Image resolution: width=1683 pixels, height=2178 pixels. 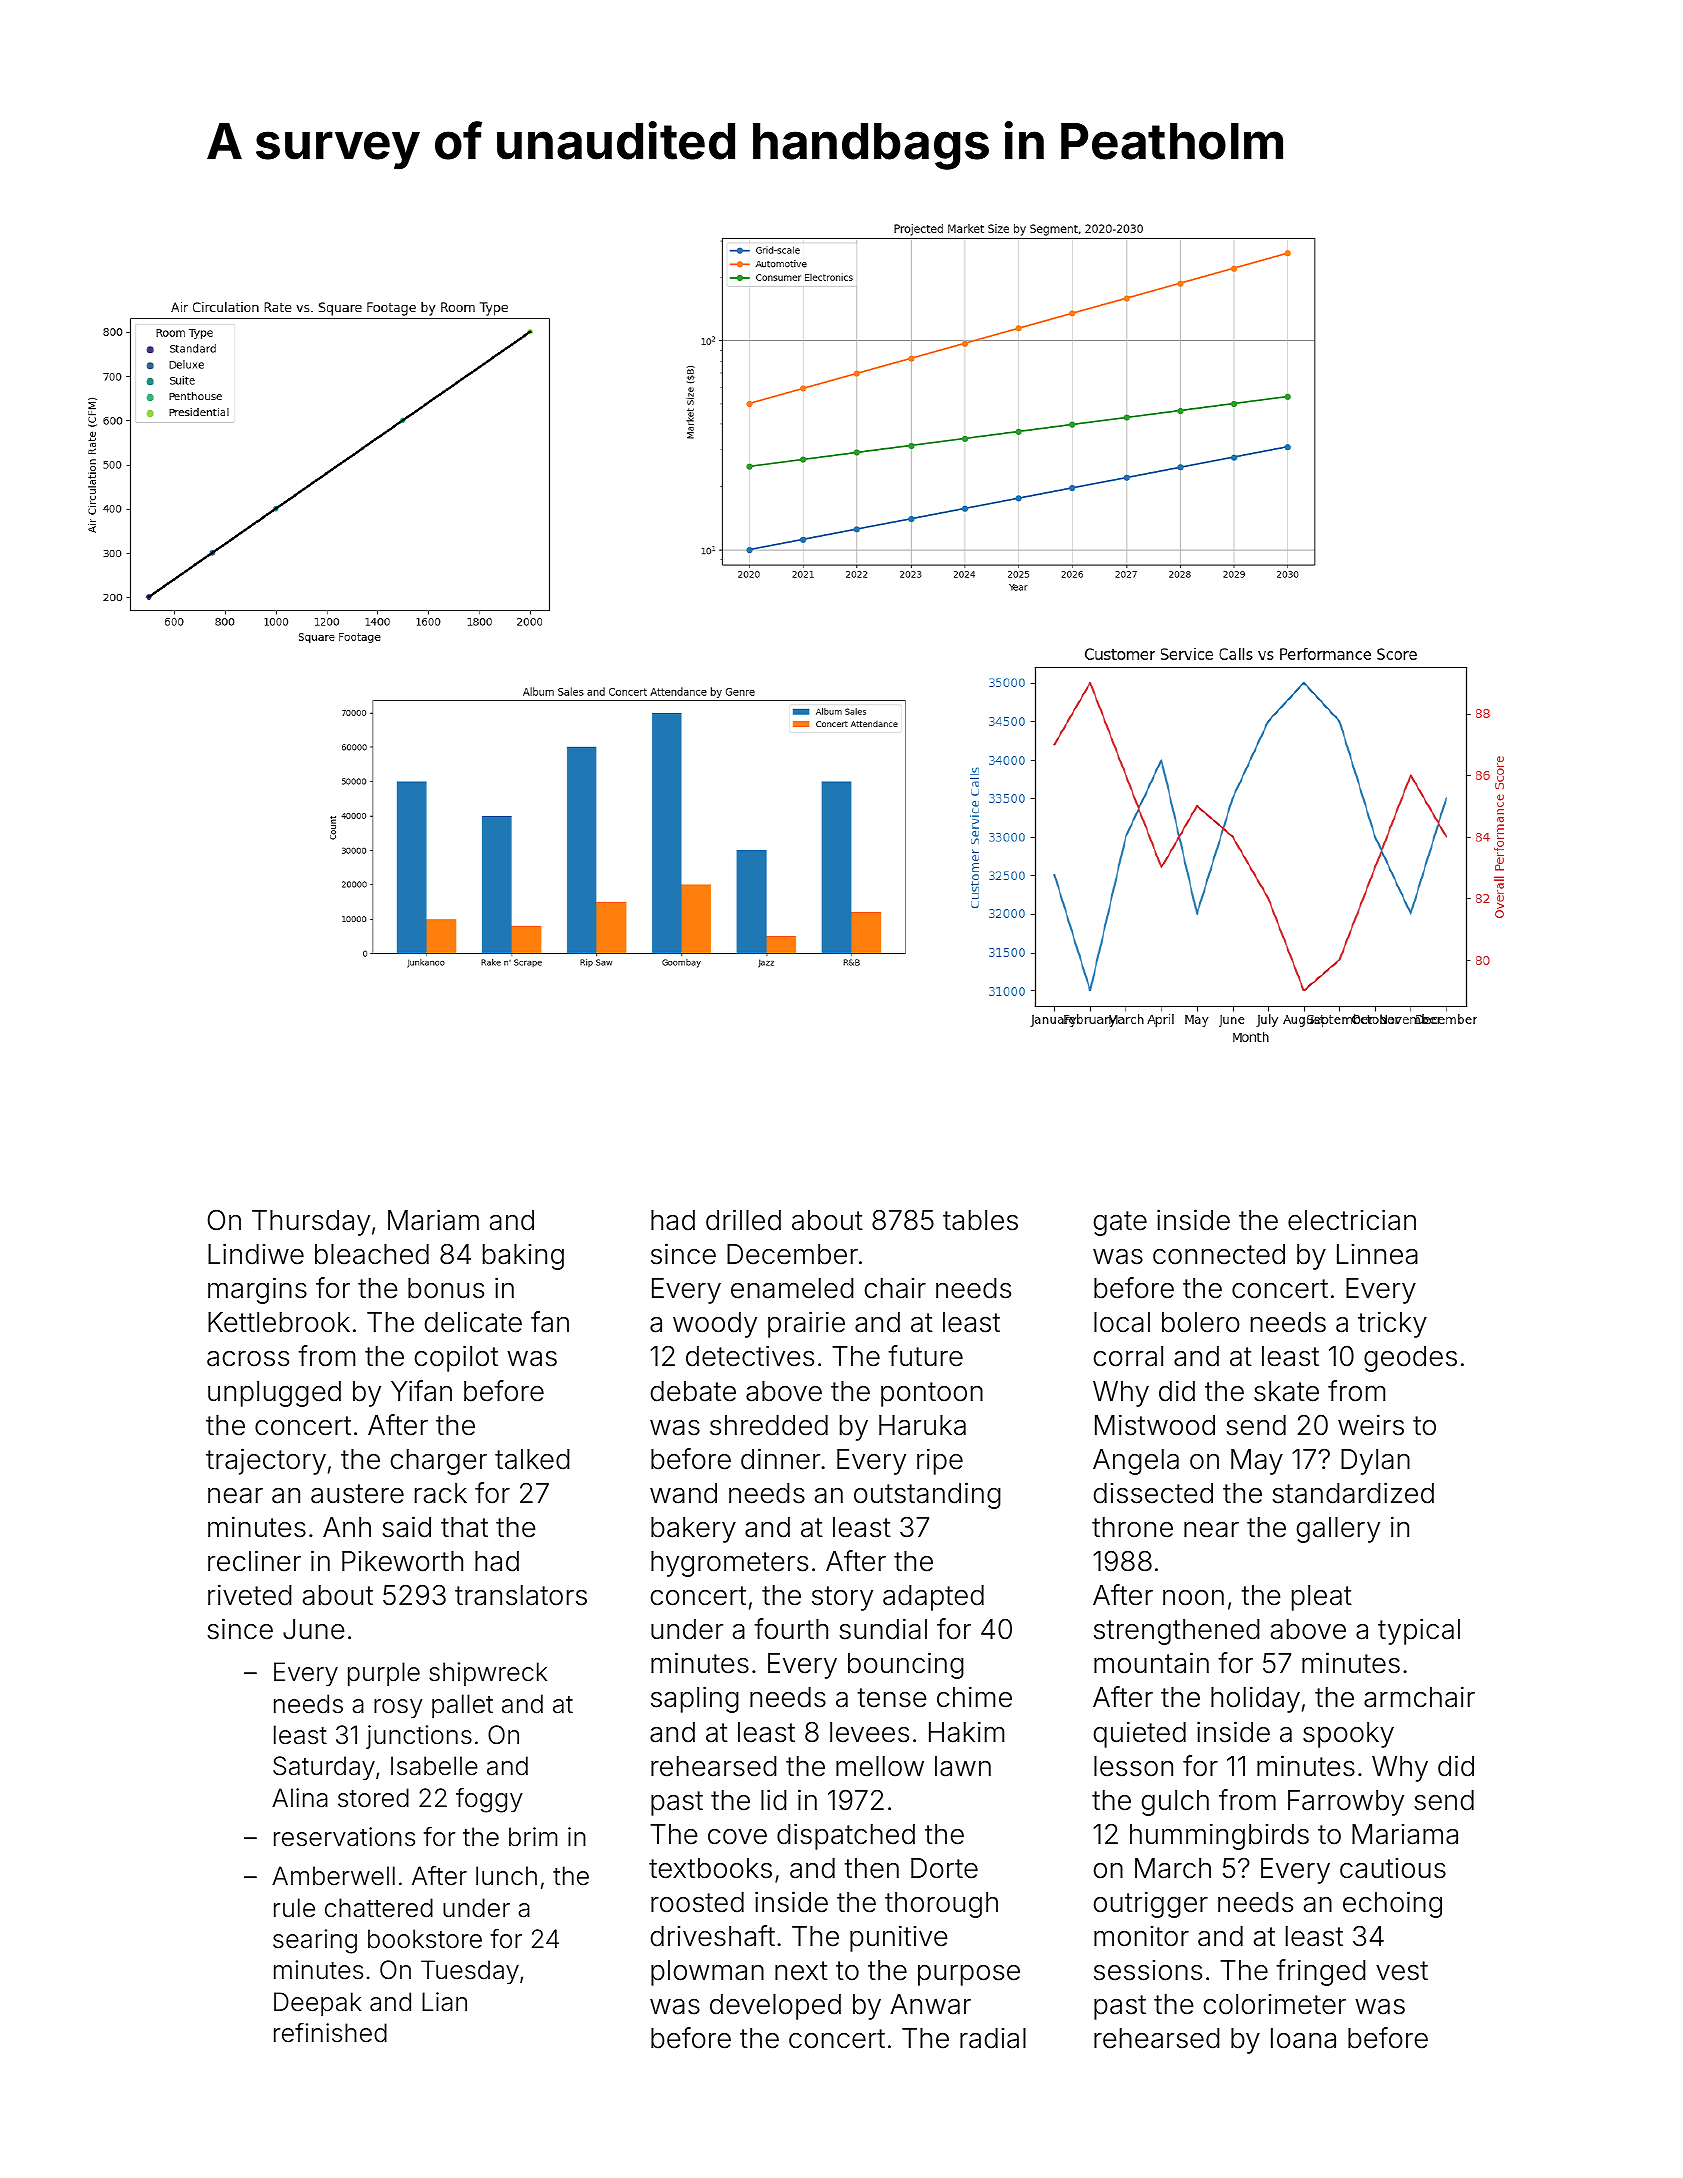 What do you see at coordinates (421, 1391) in the screenshot?
I see `Yifan` at bounding box center [421, 1391].
